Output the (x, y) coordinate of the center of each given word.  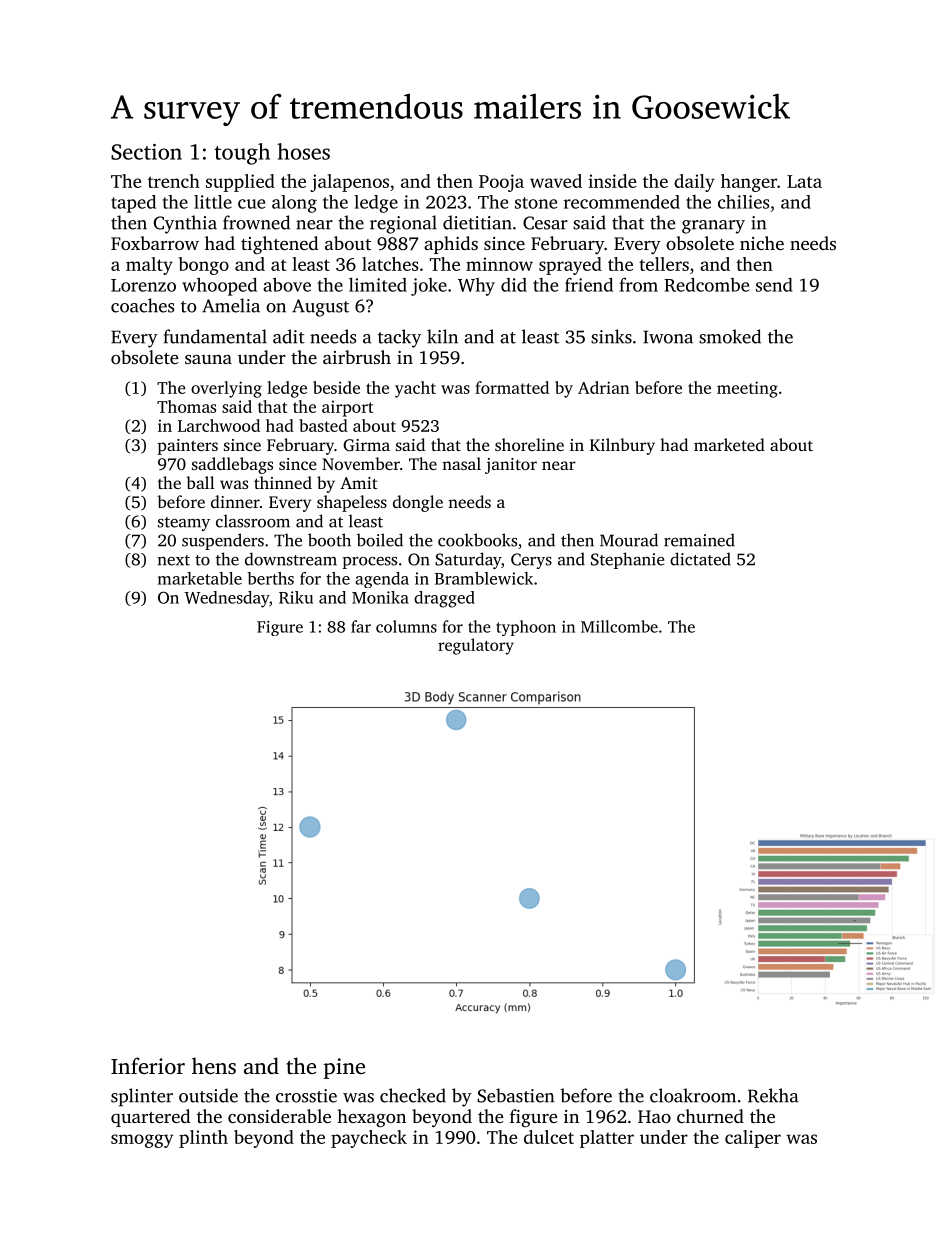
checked (413, 1095)
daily (694, 183)
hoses (303, 151)
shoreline (529, 444)
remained (699, 540)
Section (146, 152)
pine (344, 1068)
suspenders (223, 541)
